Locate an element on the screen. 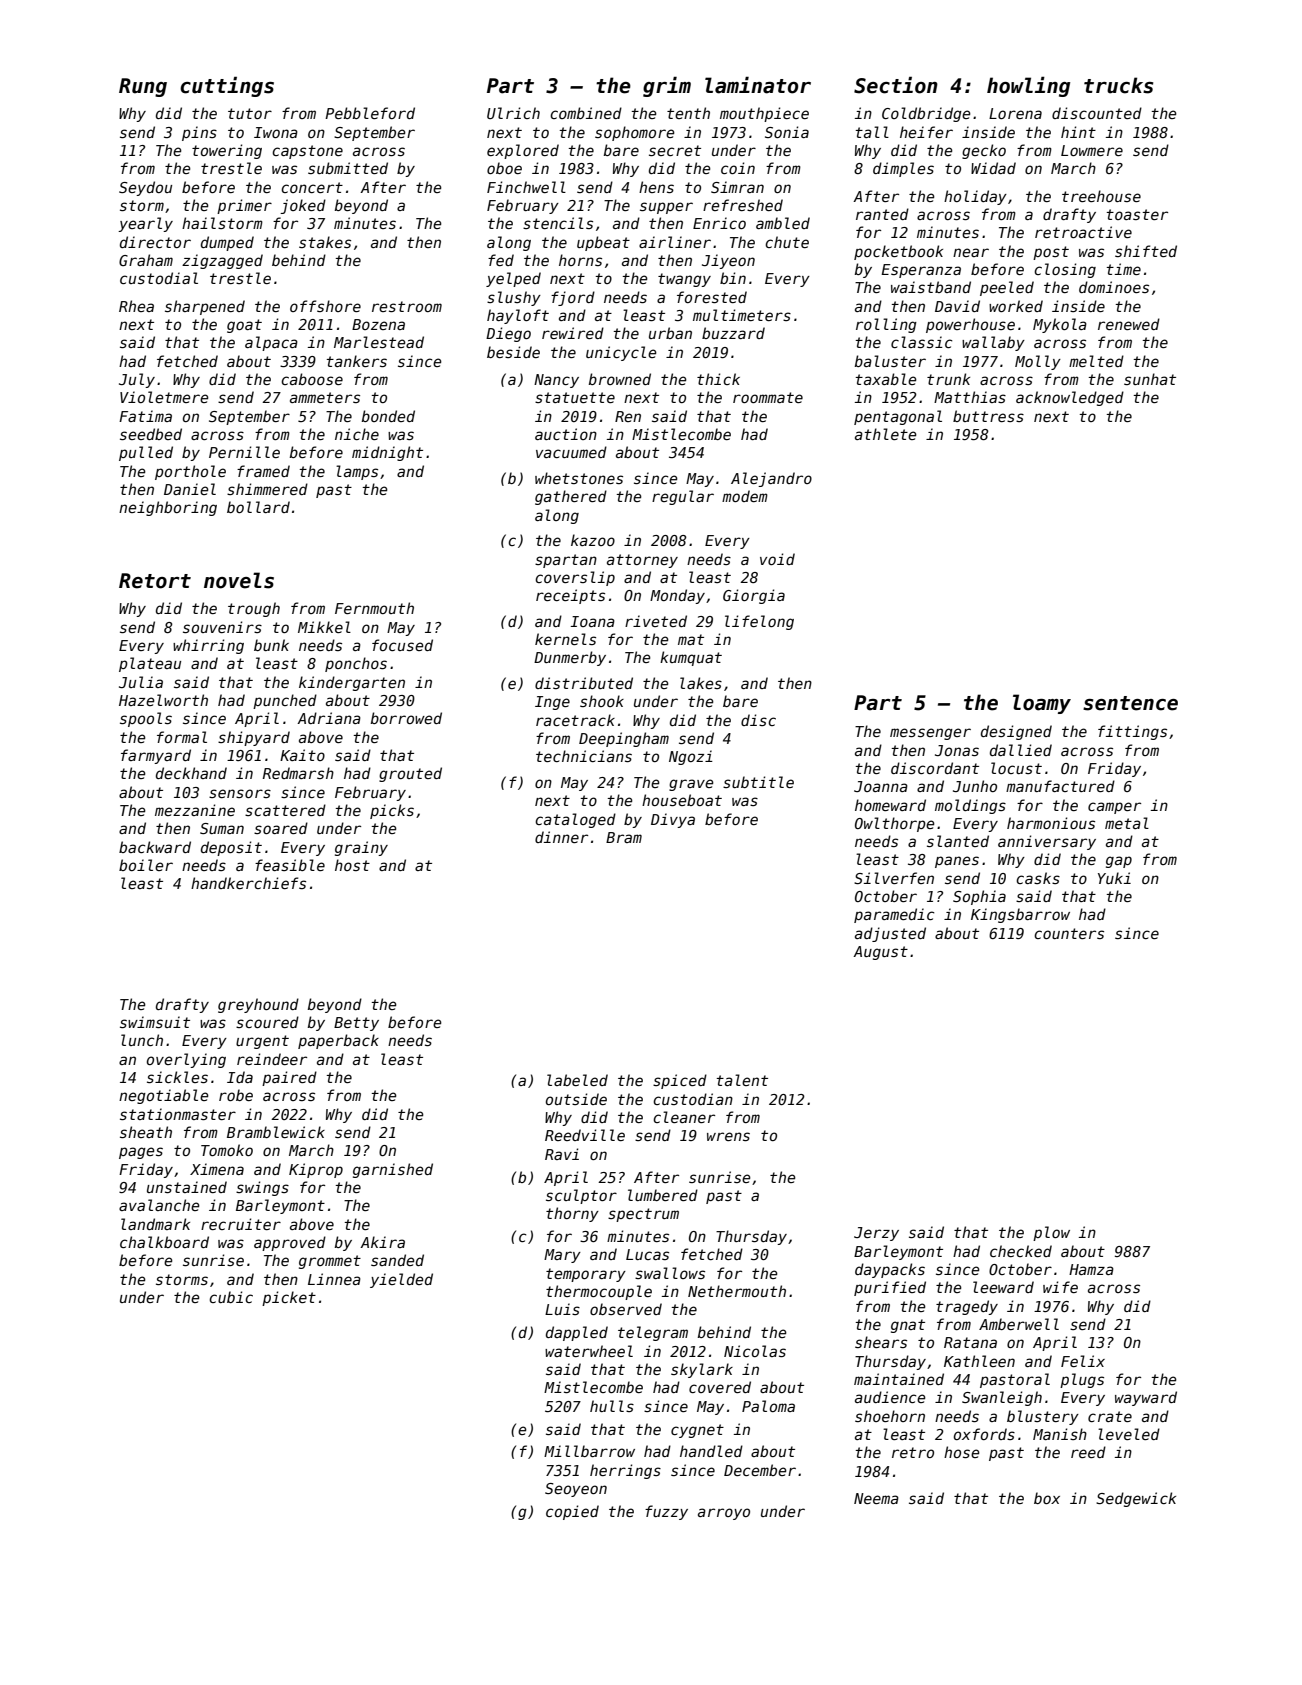 This screenshot has width=1302, height=1685. counters is located at coordinates (1069, 933).
